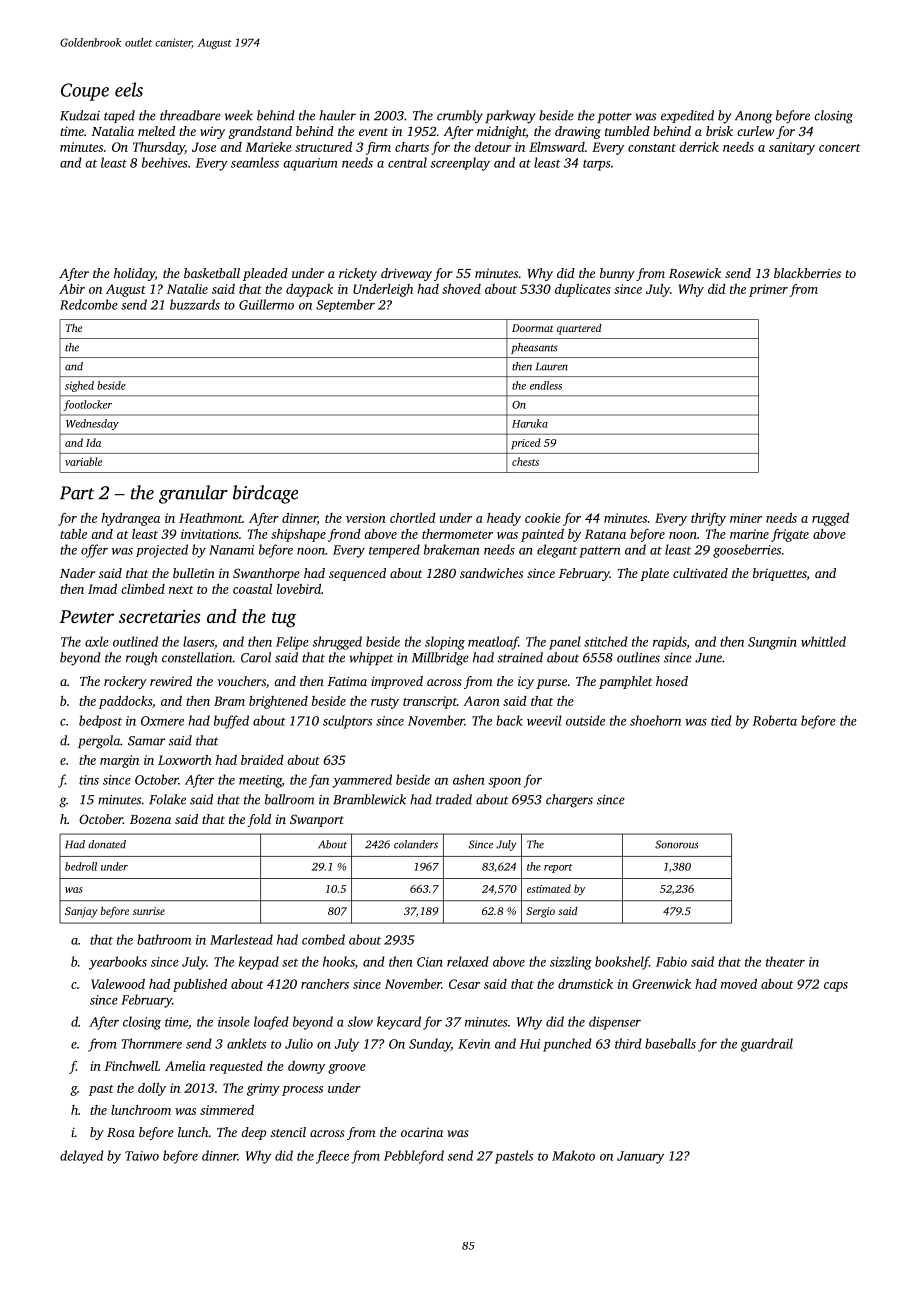  What do you see at coordinates (676, 844) in the screenshot?
I see `Sonorous` at bounding box center [676, 844].
